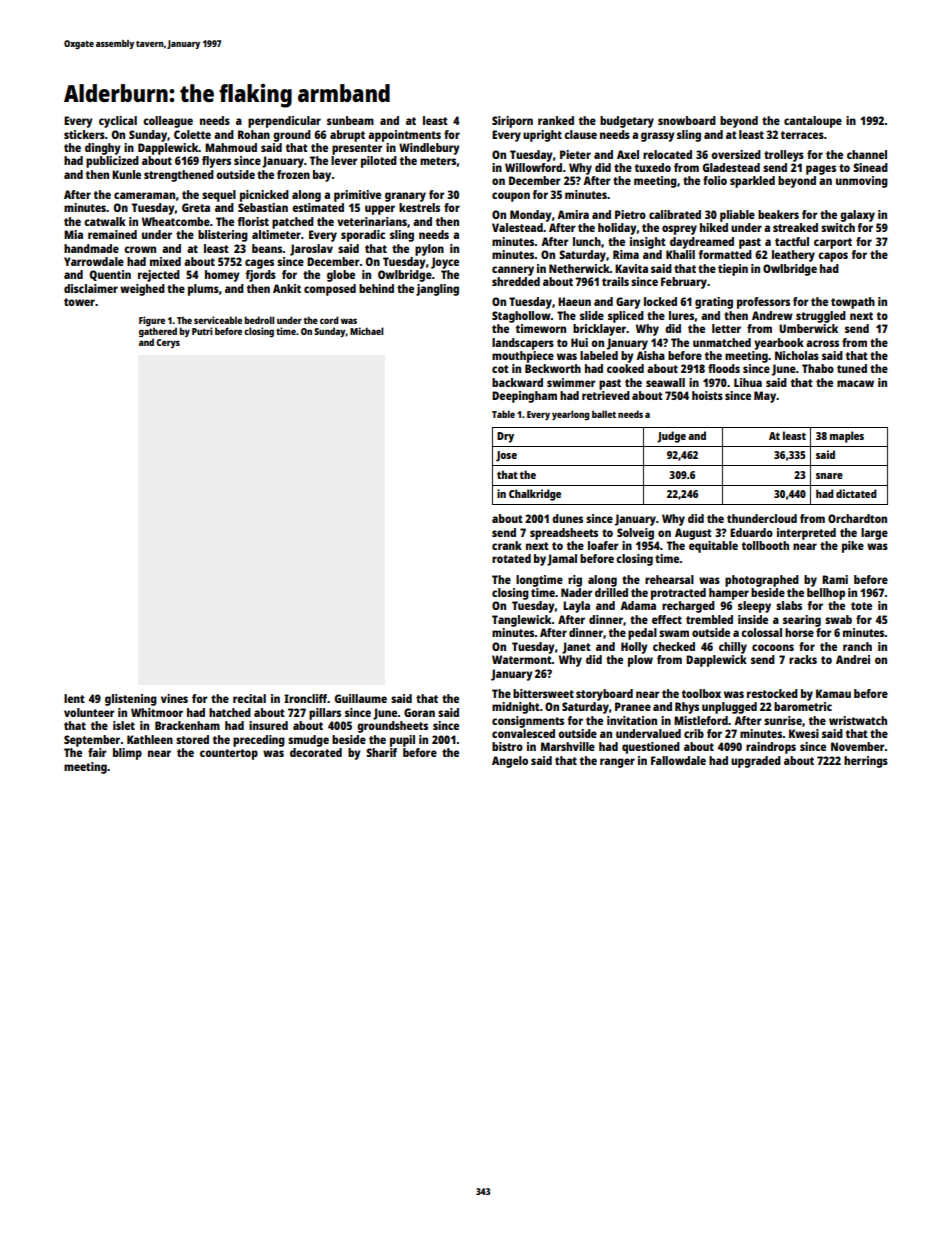  Describe the element at coordinates (522, 659) in the screenshot. I see `Watermont` at that location.
